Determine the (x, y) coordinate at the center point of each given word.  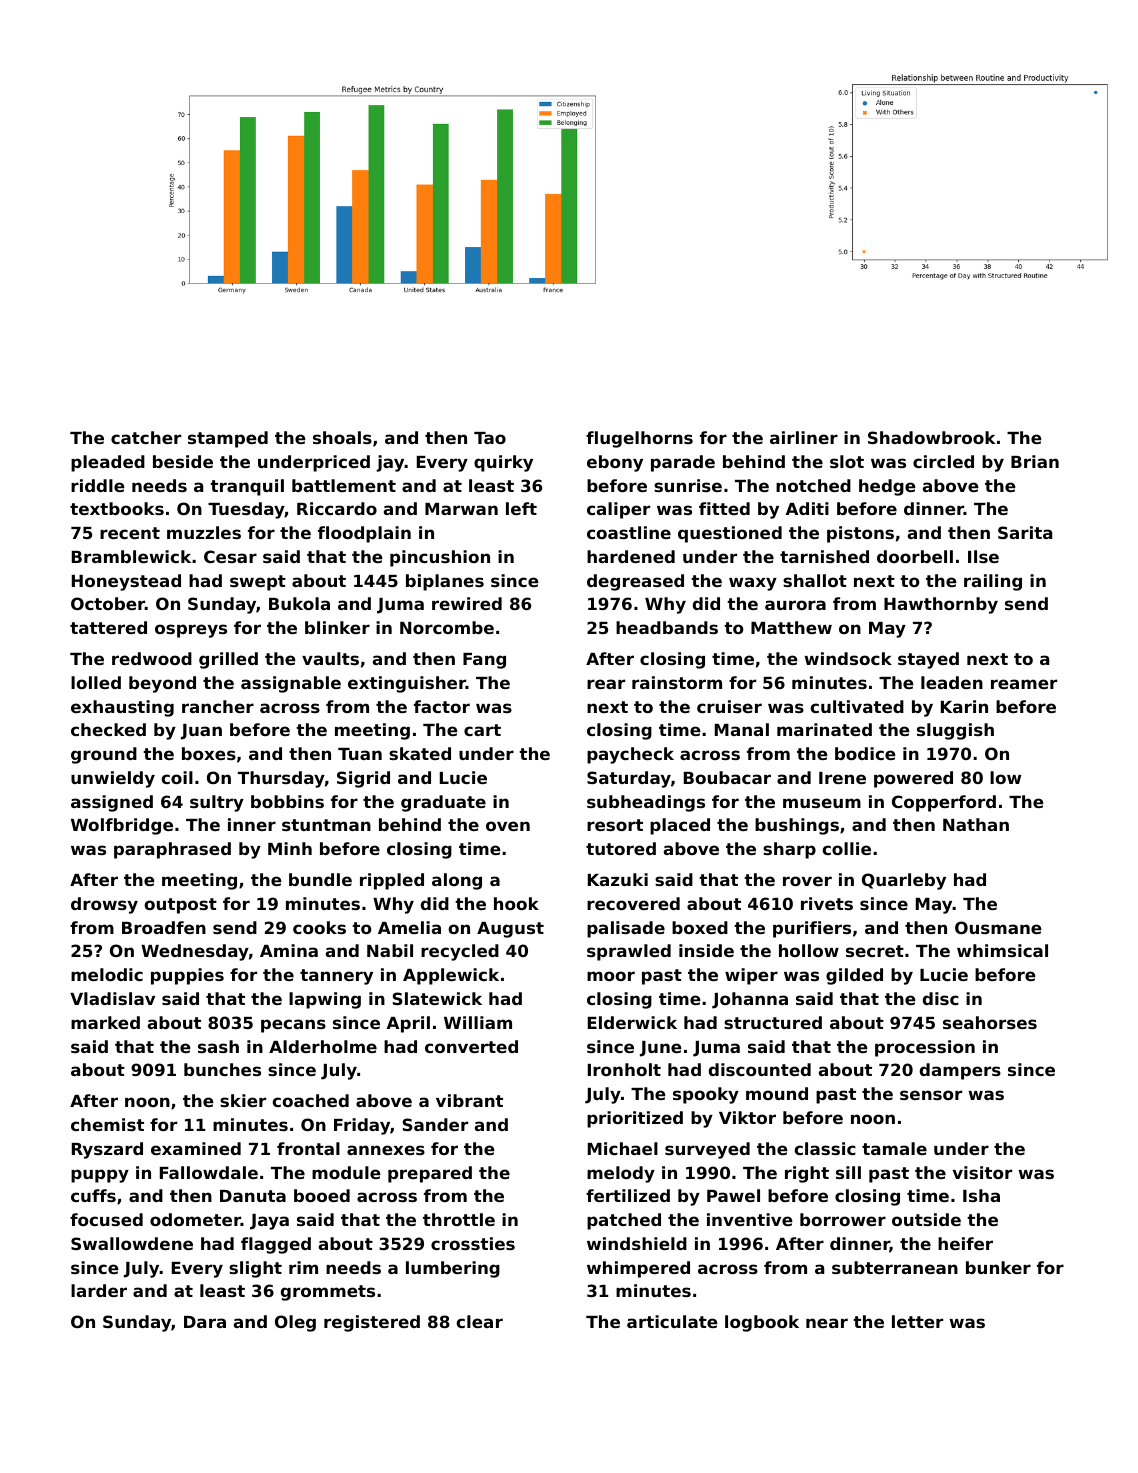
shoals (342, 437)
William (478, 1022)
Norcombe (447, 627)
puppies (187, 976)
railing (993, 582)
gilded (854, 976)
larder (99, 1290)
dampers (960, 1071)
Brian (1035, 461)
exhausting (122, 708)
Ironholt (624, 1069)
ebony (615, 463)
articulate (672, 1321)
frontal (308, 1148)
